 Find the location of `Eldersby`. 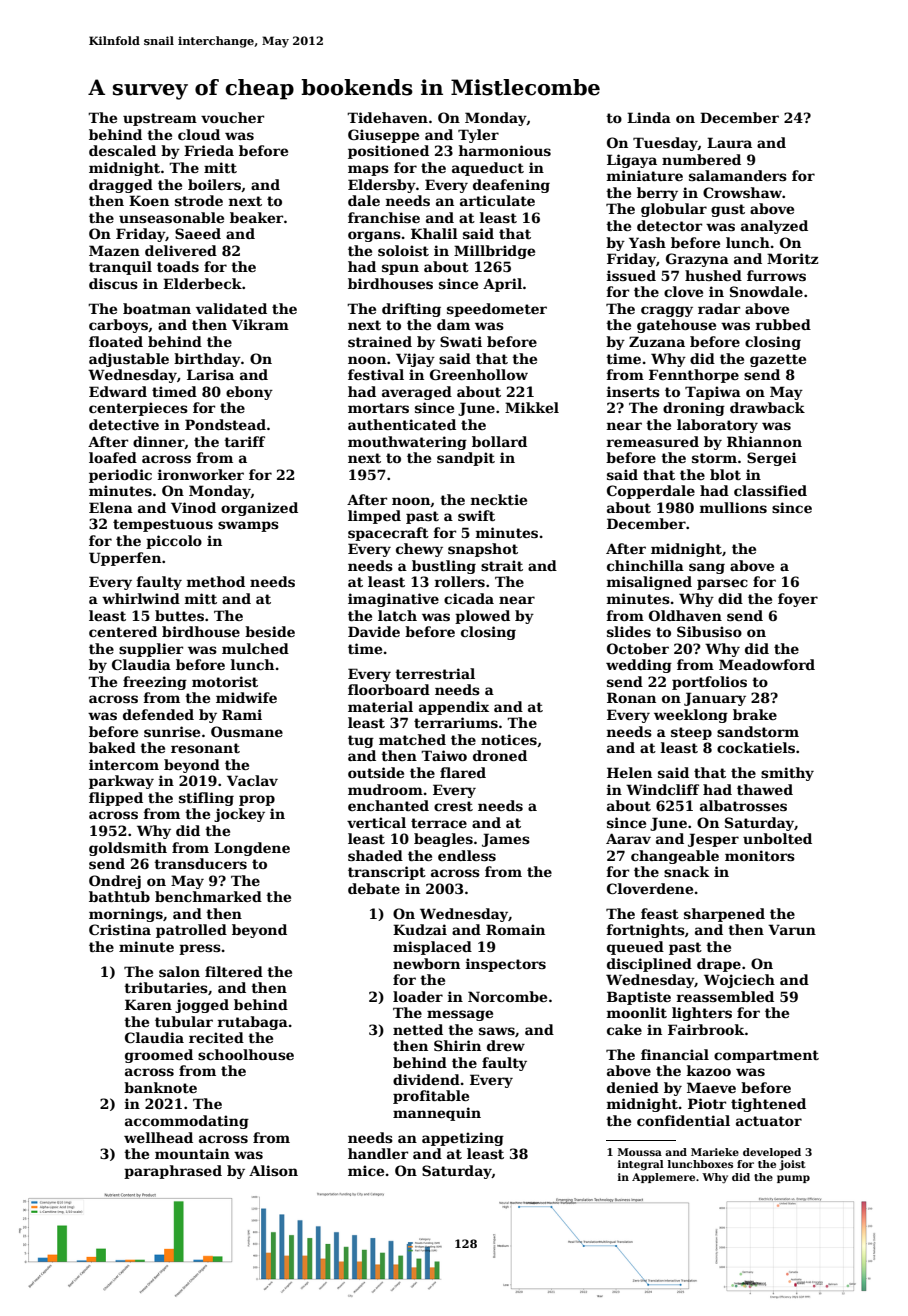

Eldersby is located at coordinates (382, 186).
